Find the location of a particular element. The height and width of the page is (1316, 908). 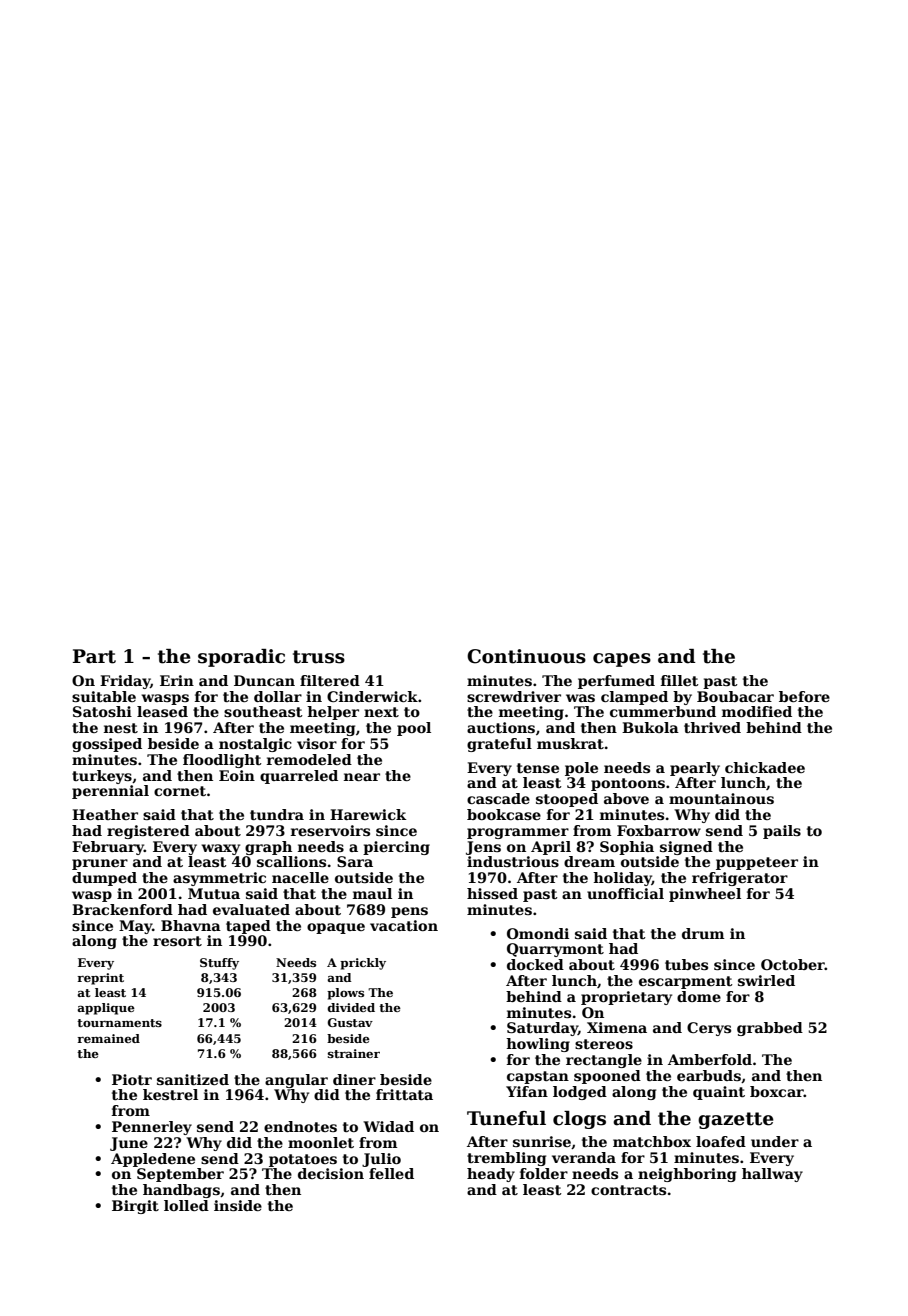

pinwheel is located at coordinates (705, 895).
